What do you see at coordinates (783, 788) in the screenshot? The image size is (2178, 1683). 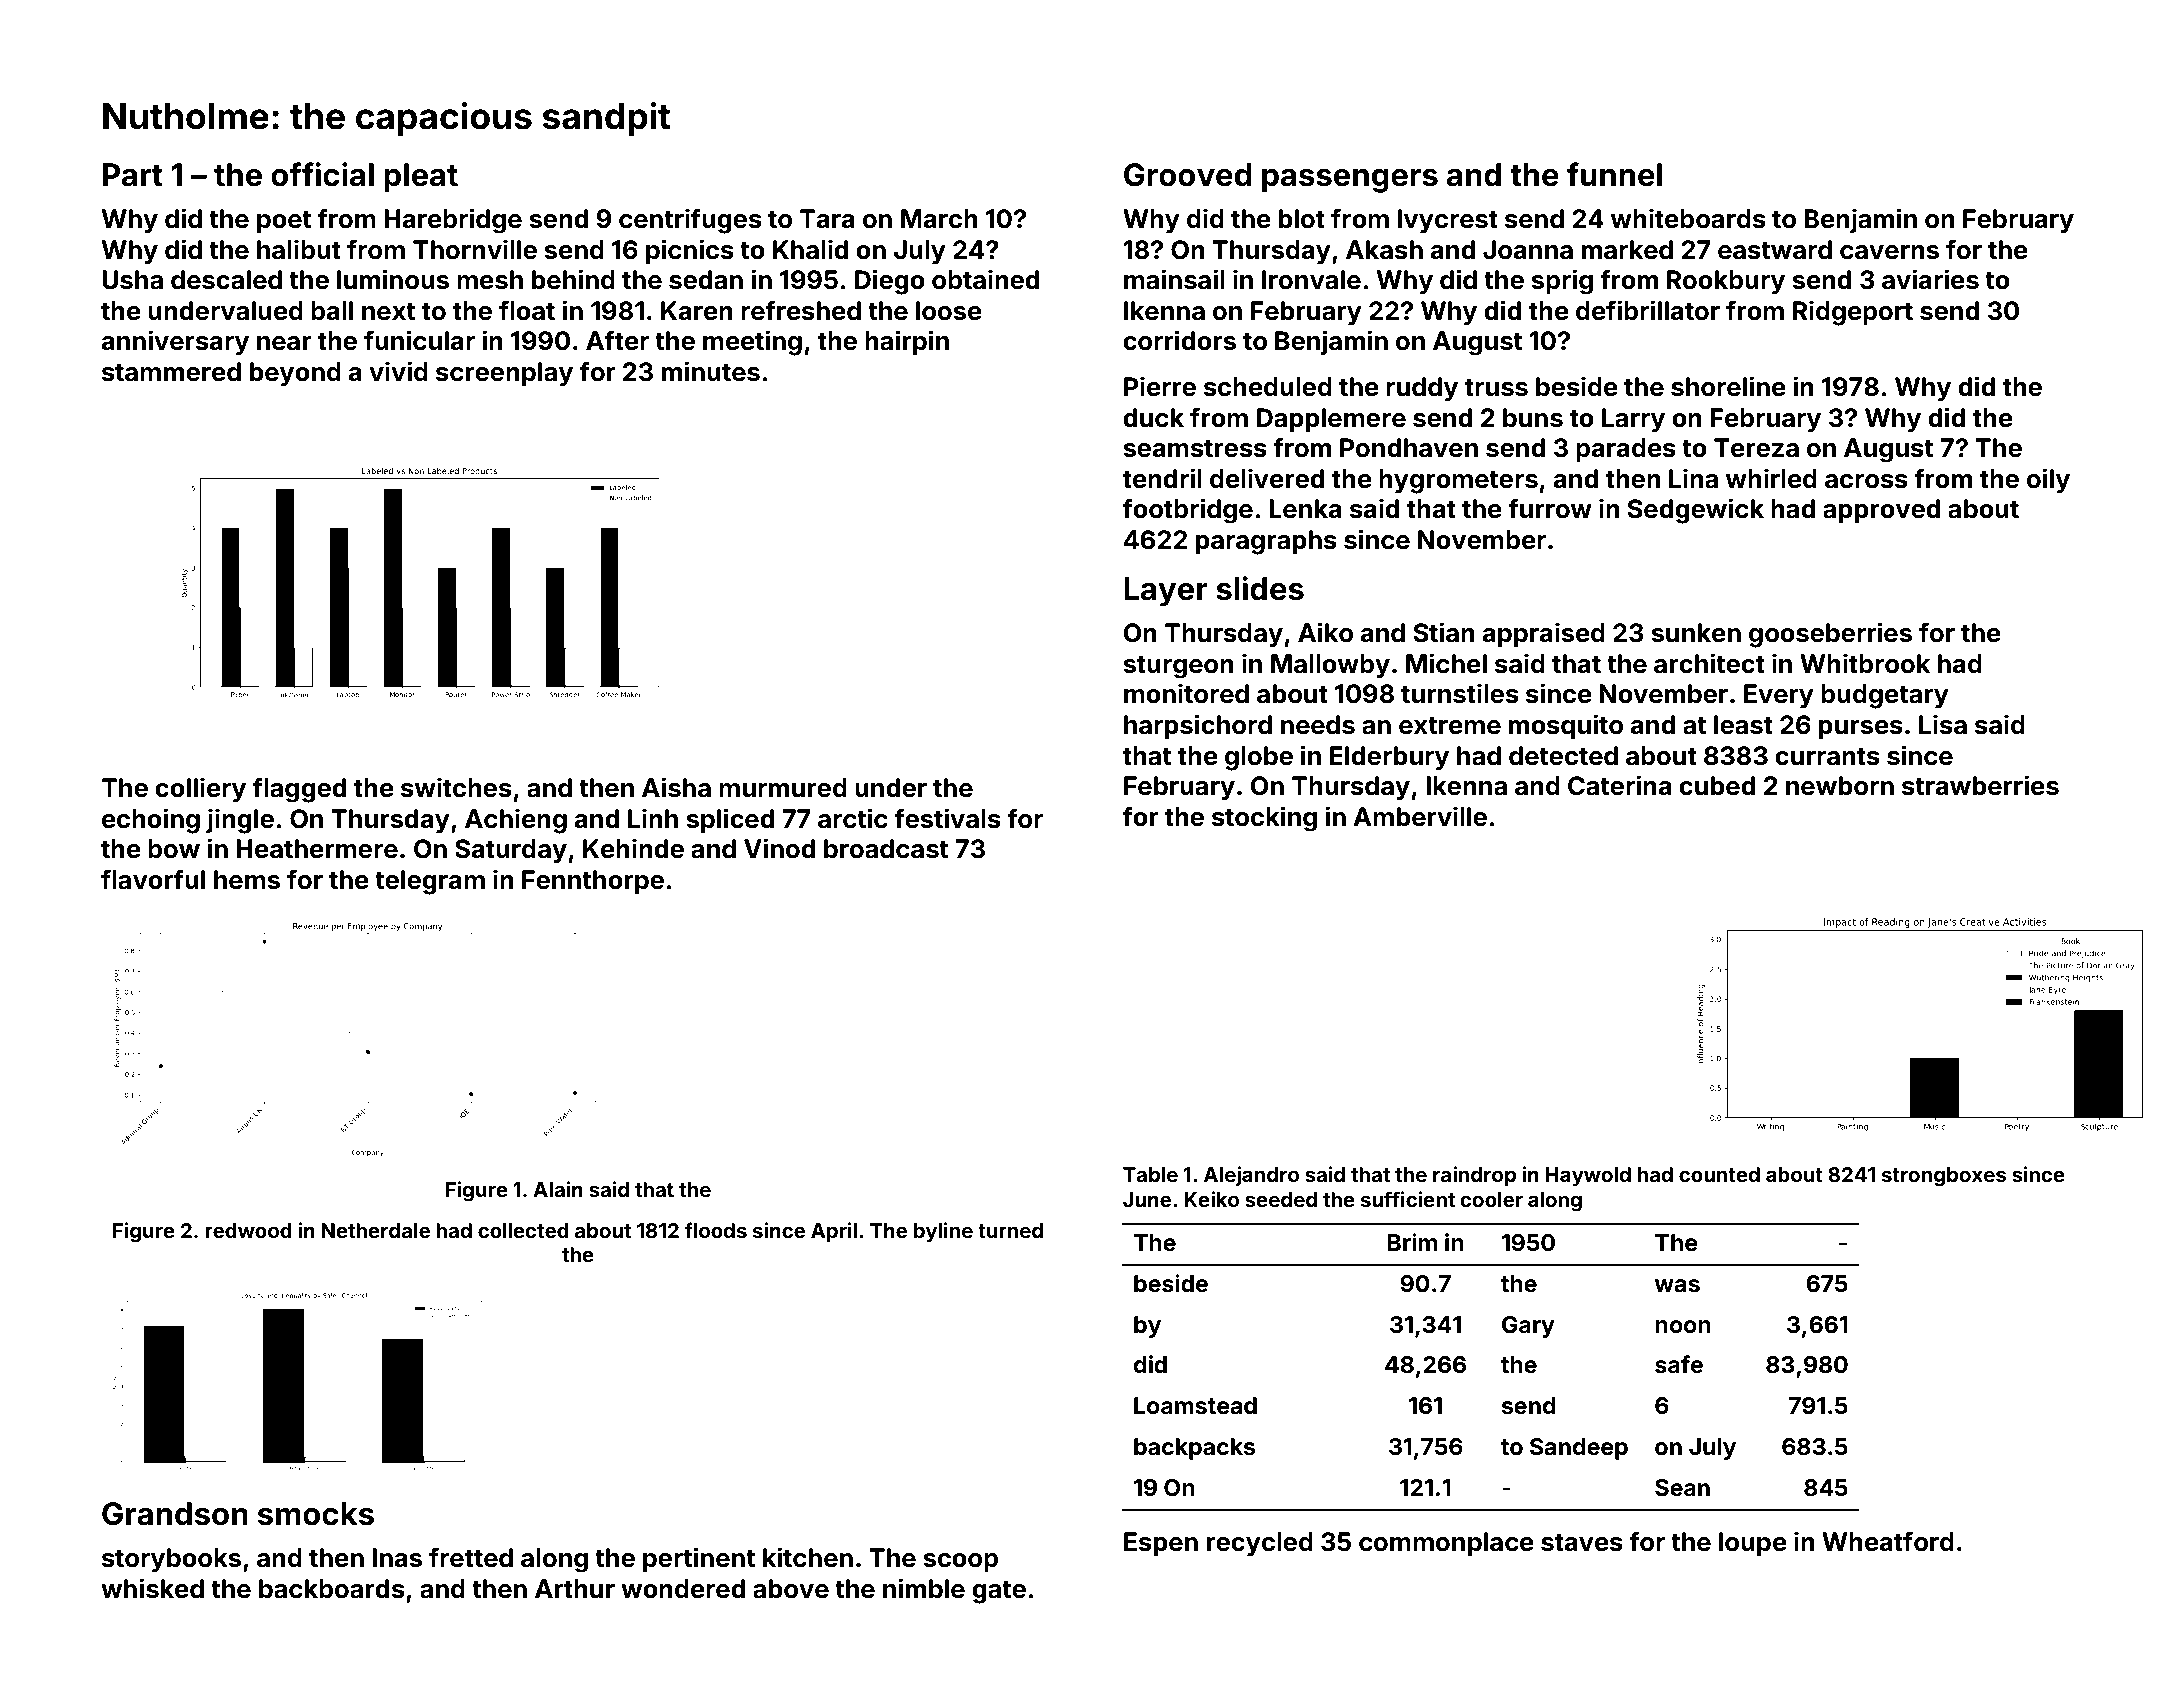 I see `murmured` at bounding box center [783, 788].
